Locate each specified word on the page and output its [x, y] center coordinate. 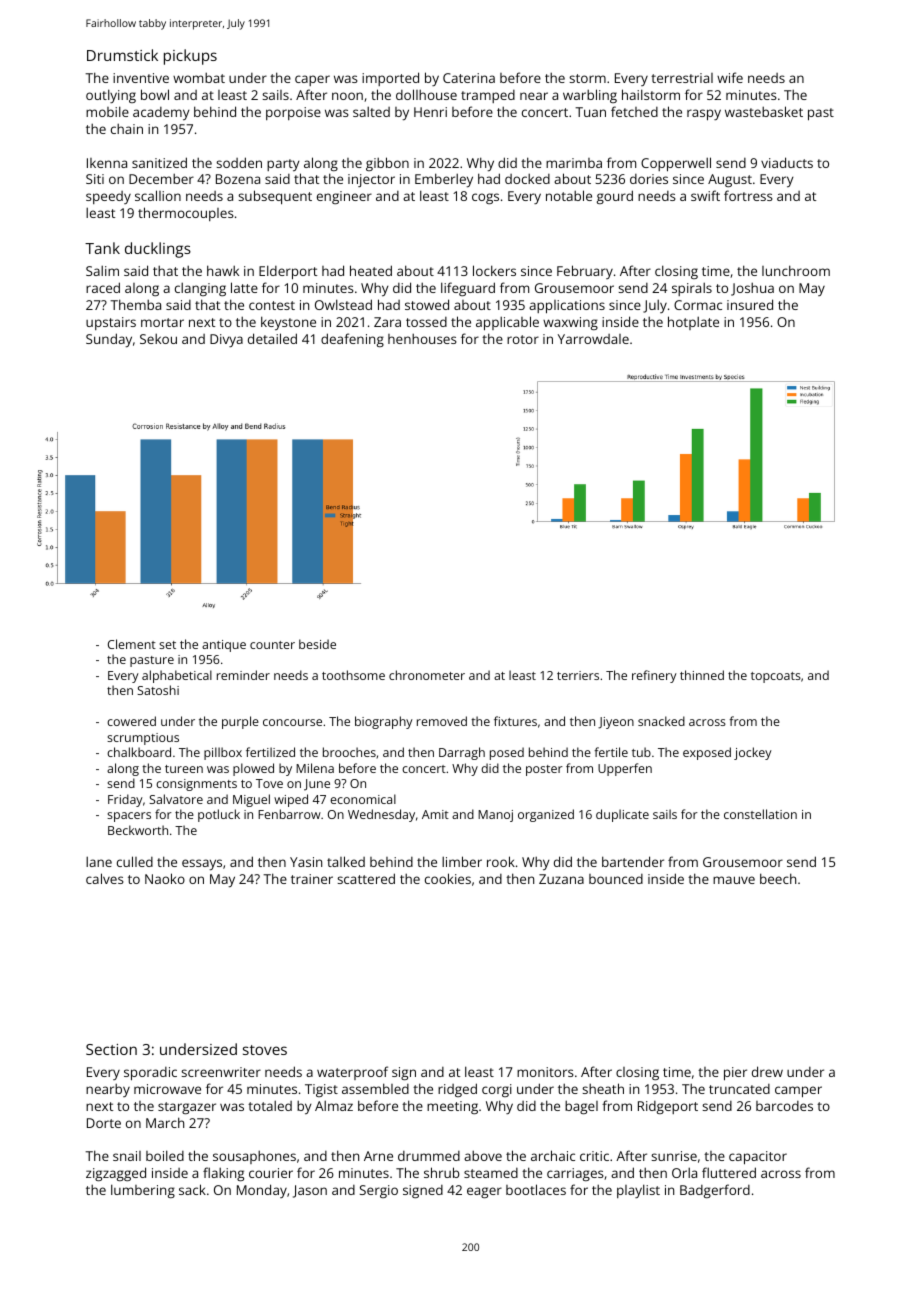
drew [767, 1071]
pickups [190, 57]
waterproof [352, 1073]
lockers [494, 270]
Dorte [104, 1123]
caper [312, 80]
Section [111, 1049]
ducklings [158, 250]
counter [272, 645]
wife [730, 77]
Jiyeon [616, 723]
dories [649, 179]
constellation [760, 814]
